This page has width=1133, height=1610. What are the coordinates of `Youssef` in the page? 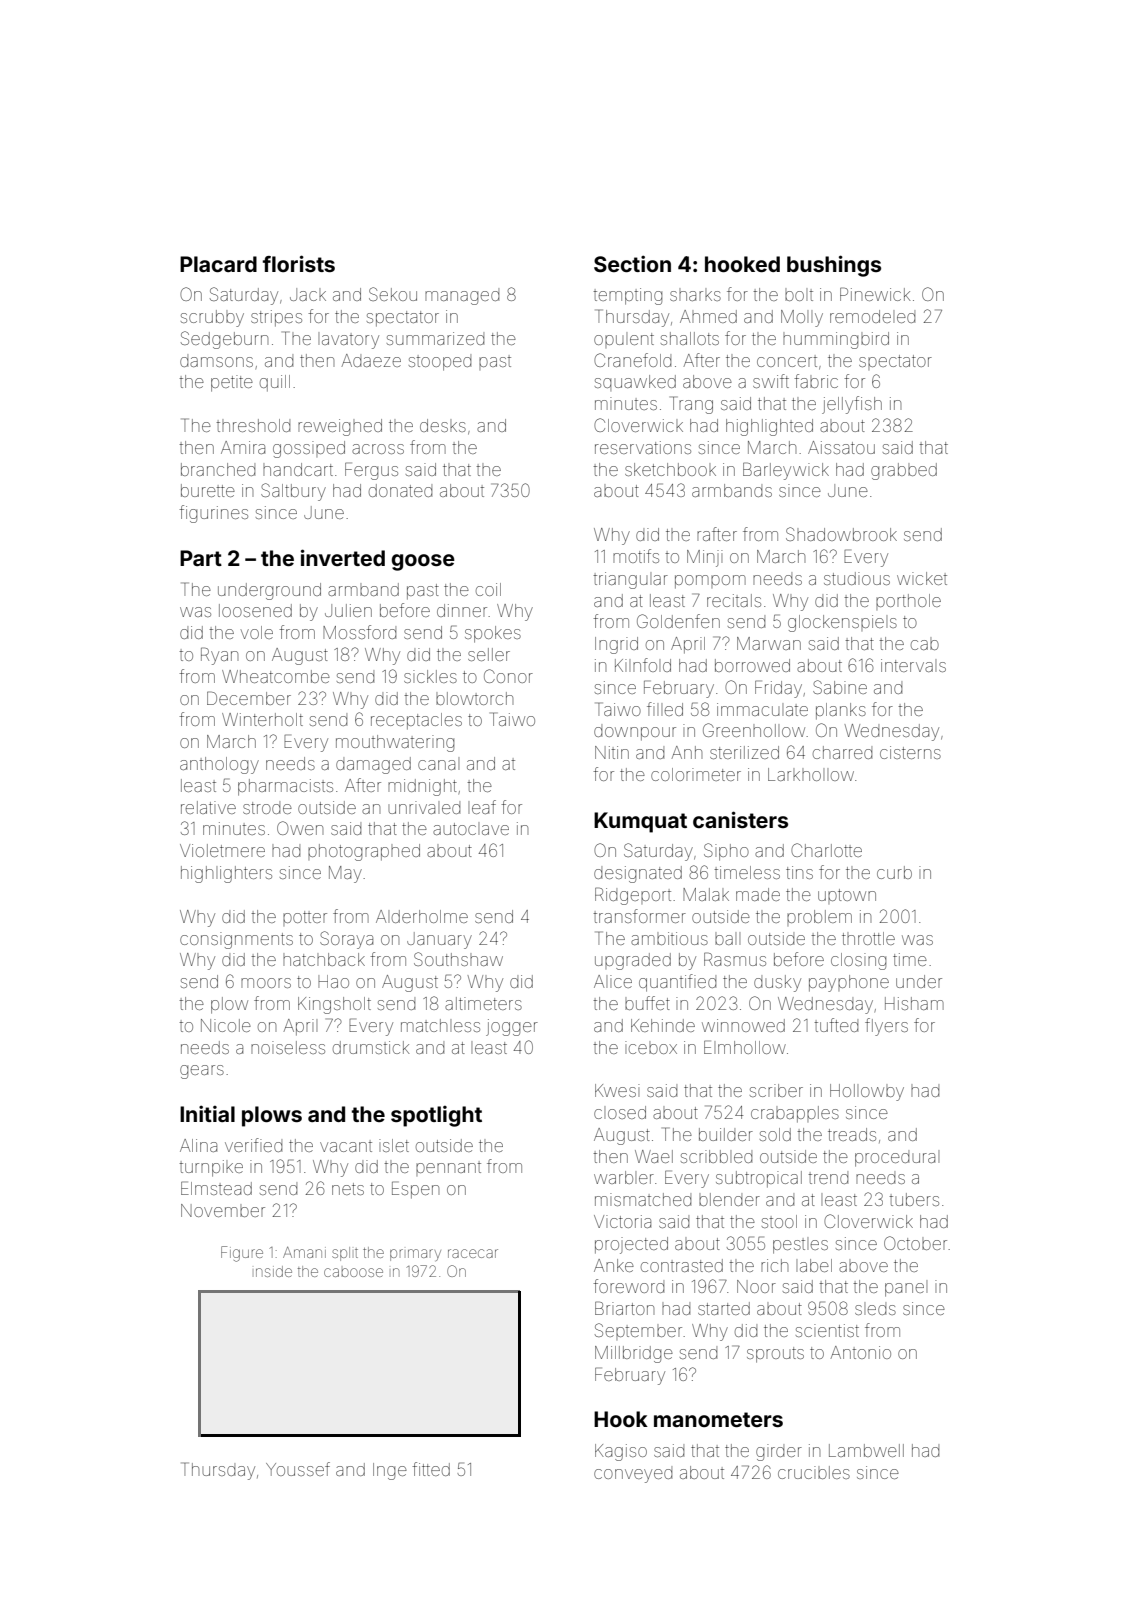 It's located at (298, 1469).
